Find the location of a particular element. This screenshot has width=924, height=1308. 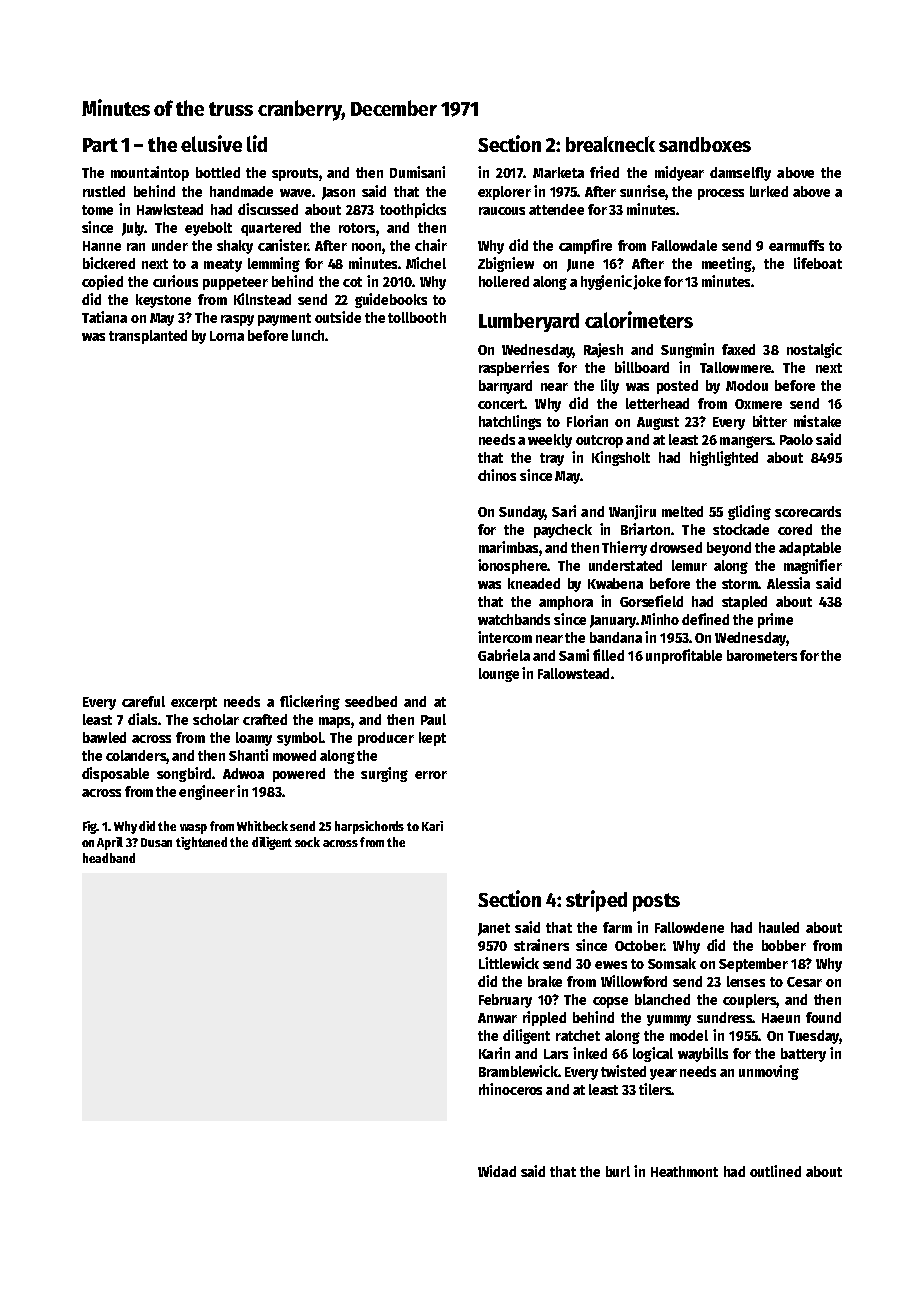

tray is located at coordinates (552, 459).
